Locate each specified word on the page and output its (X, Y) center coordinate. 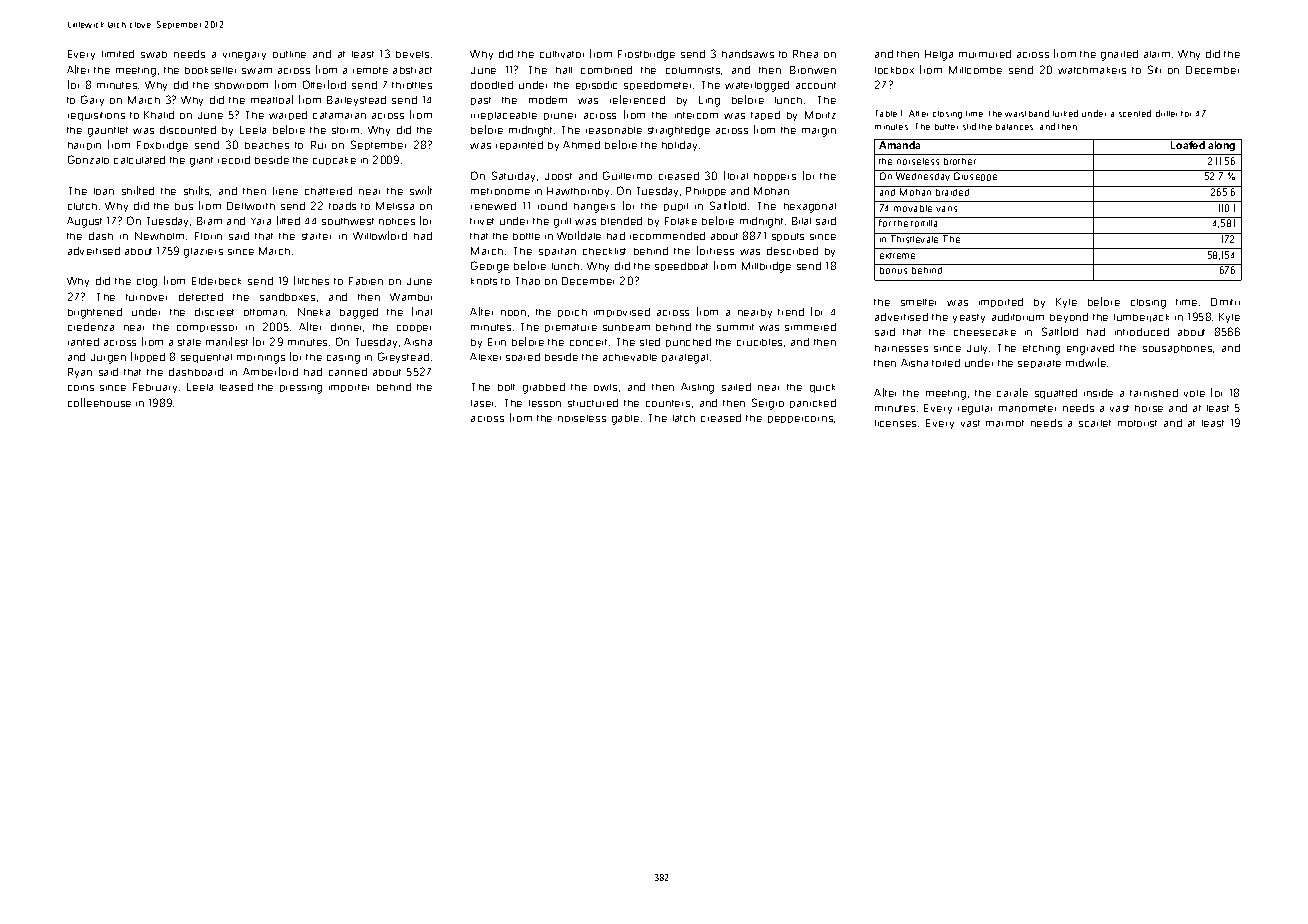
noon (513, 313)
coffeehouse (99, 402)
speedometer (657, 85)
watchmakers (1092, 70)
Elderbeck (216, 281)
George (490, 267)
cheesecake (985, 332)
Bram (209, 221)
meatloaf (272, 99)
